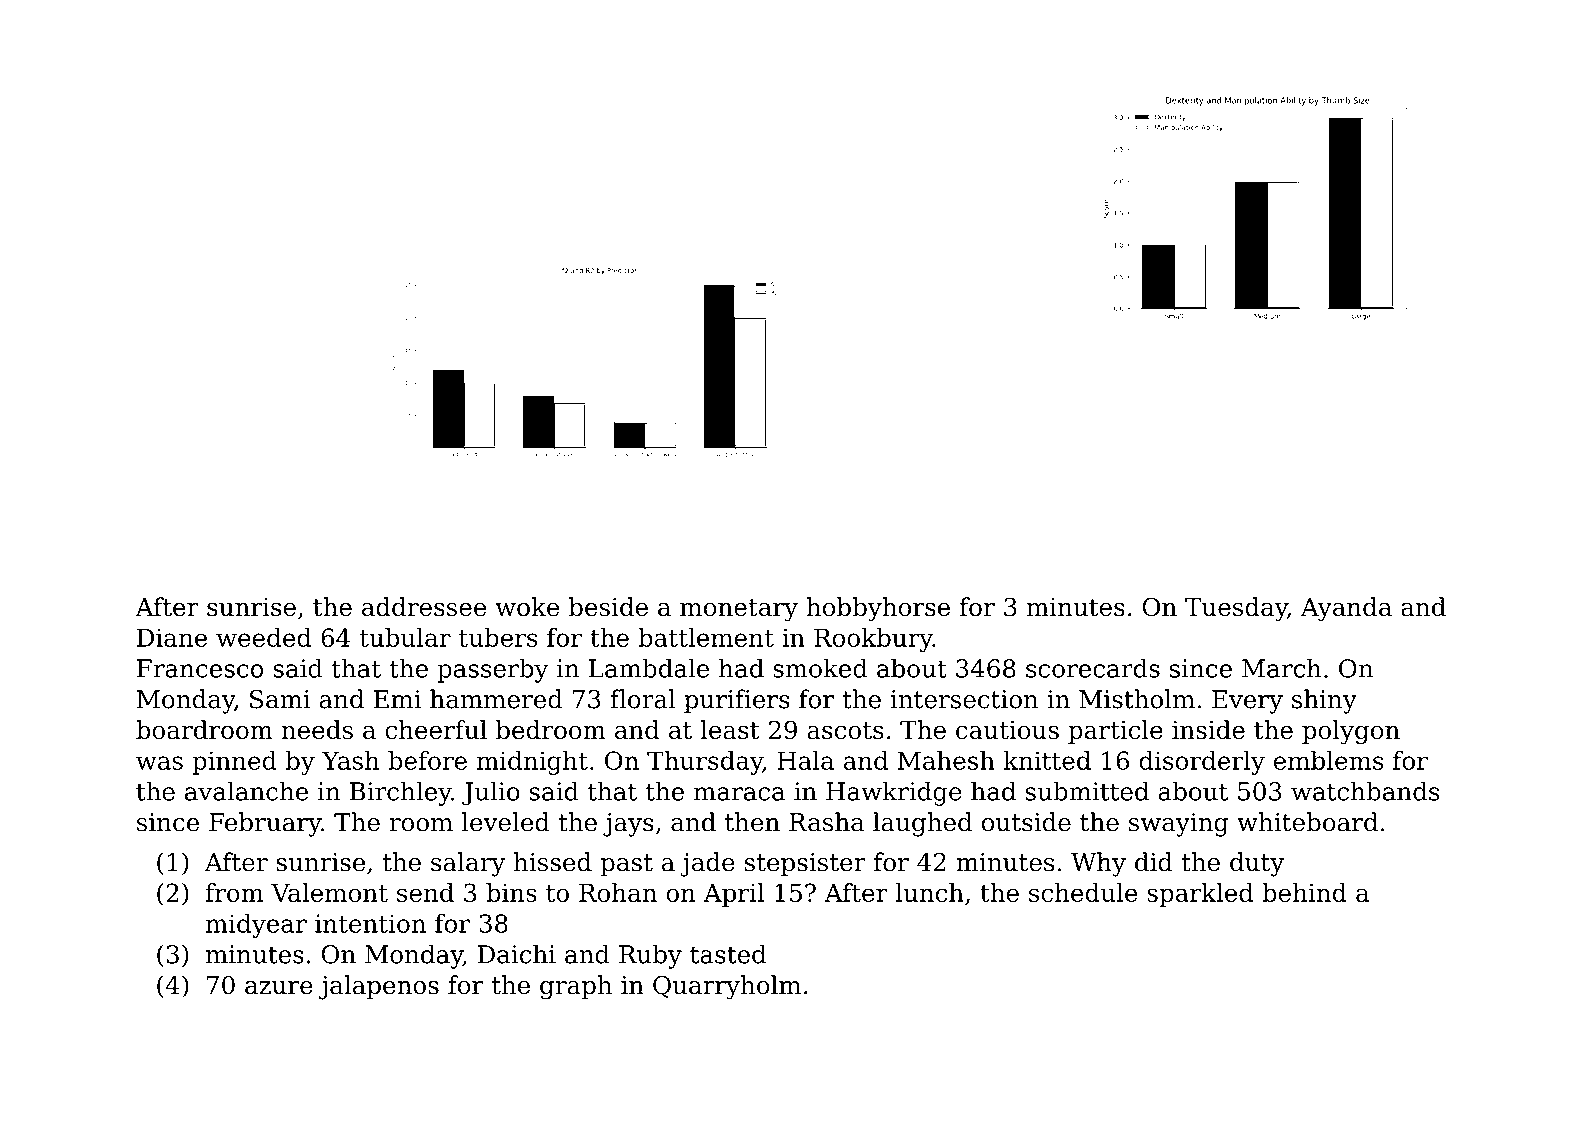  I want to click on behind, so click(1304, 892).
